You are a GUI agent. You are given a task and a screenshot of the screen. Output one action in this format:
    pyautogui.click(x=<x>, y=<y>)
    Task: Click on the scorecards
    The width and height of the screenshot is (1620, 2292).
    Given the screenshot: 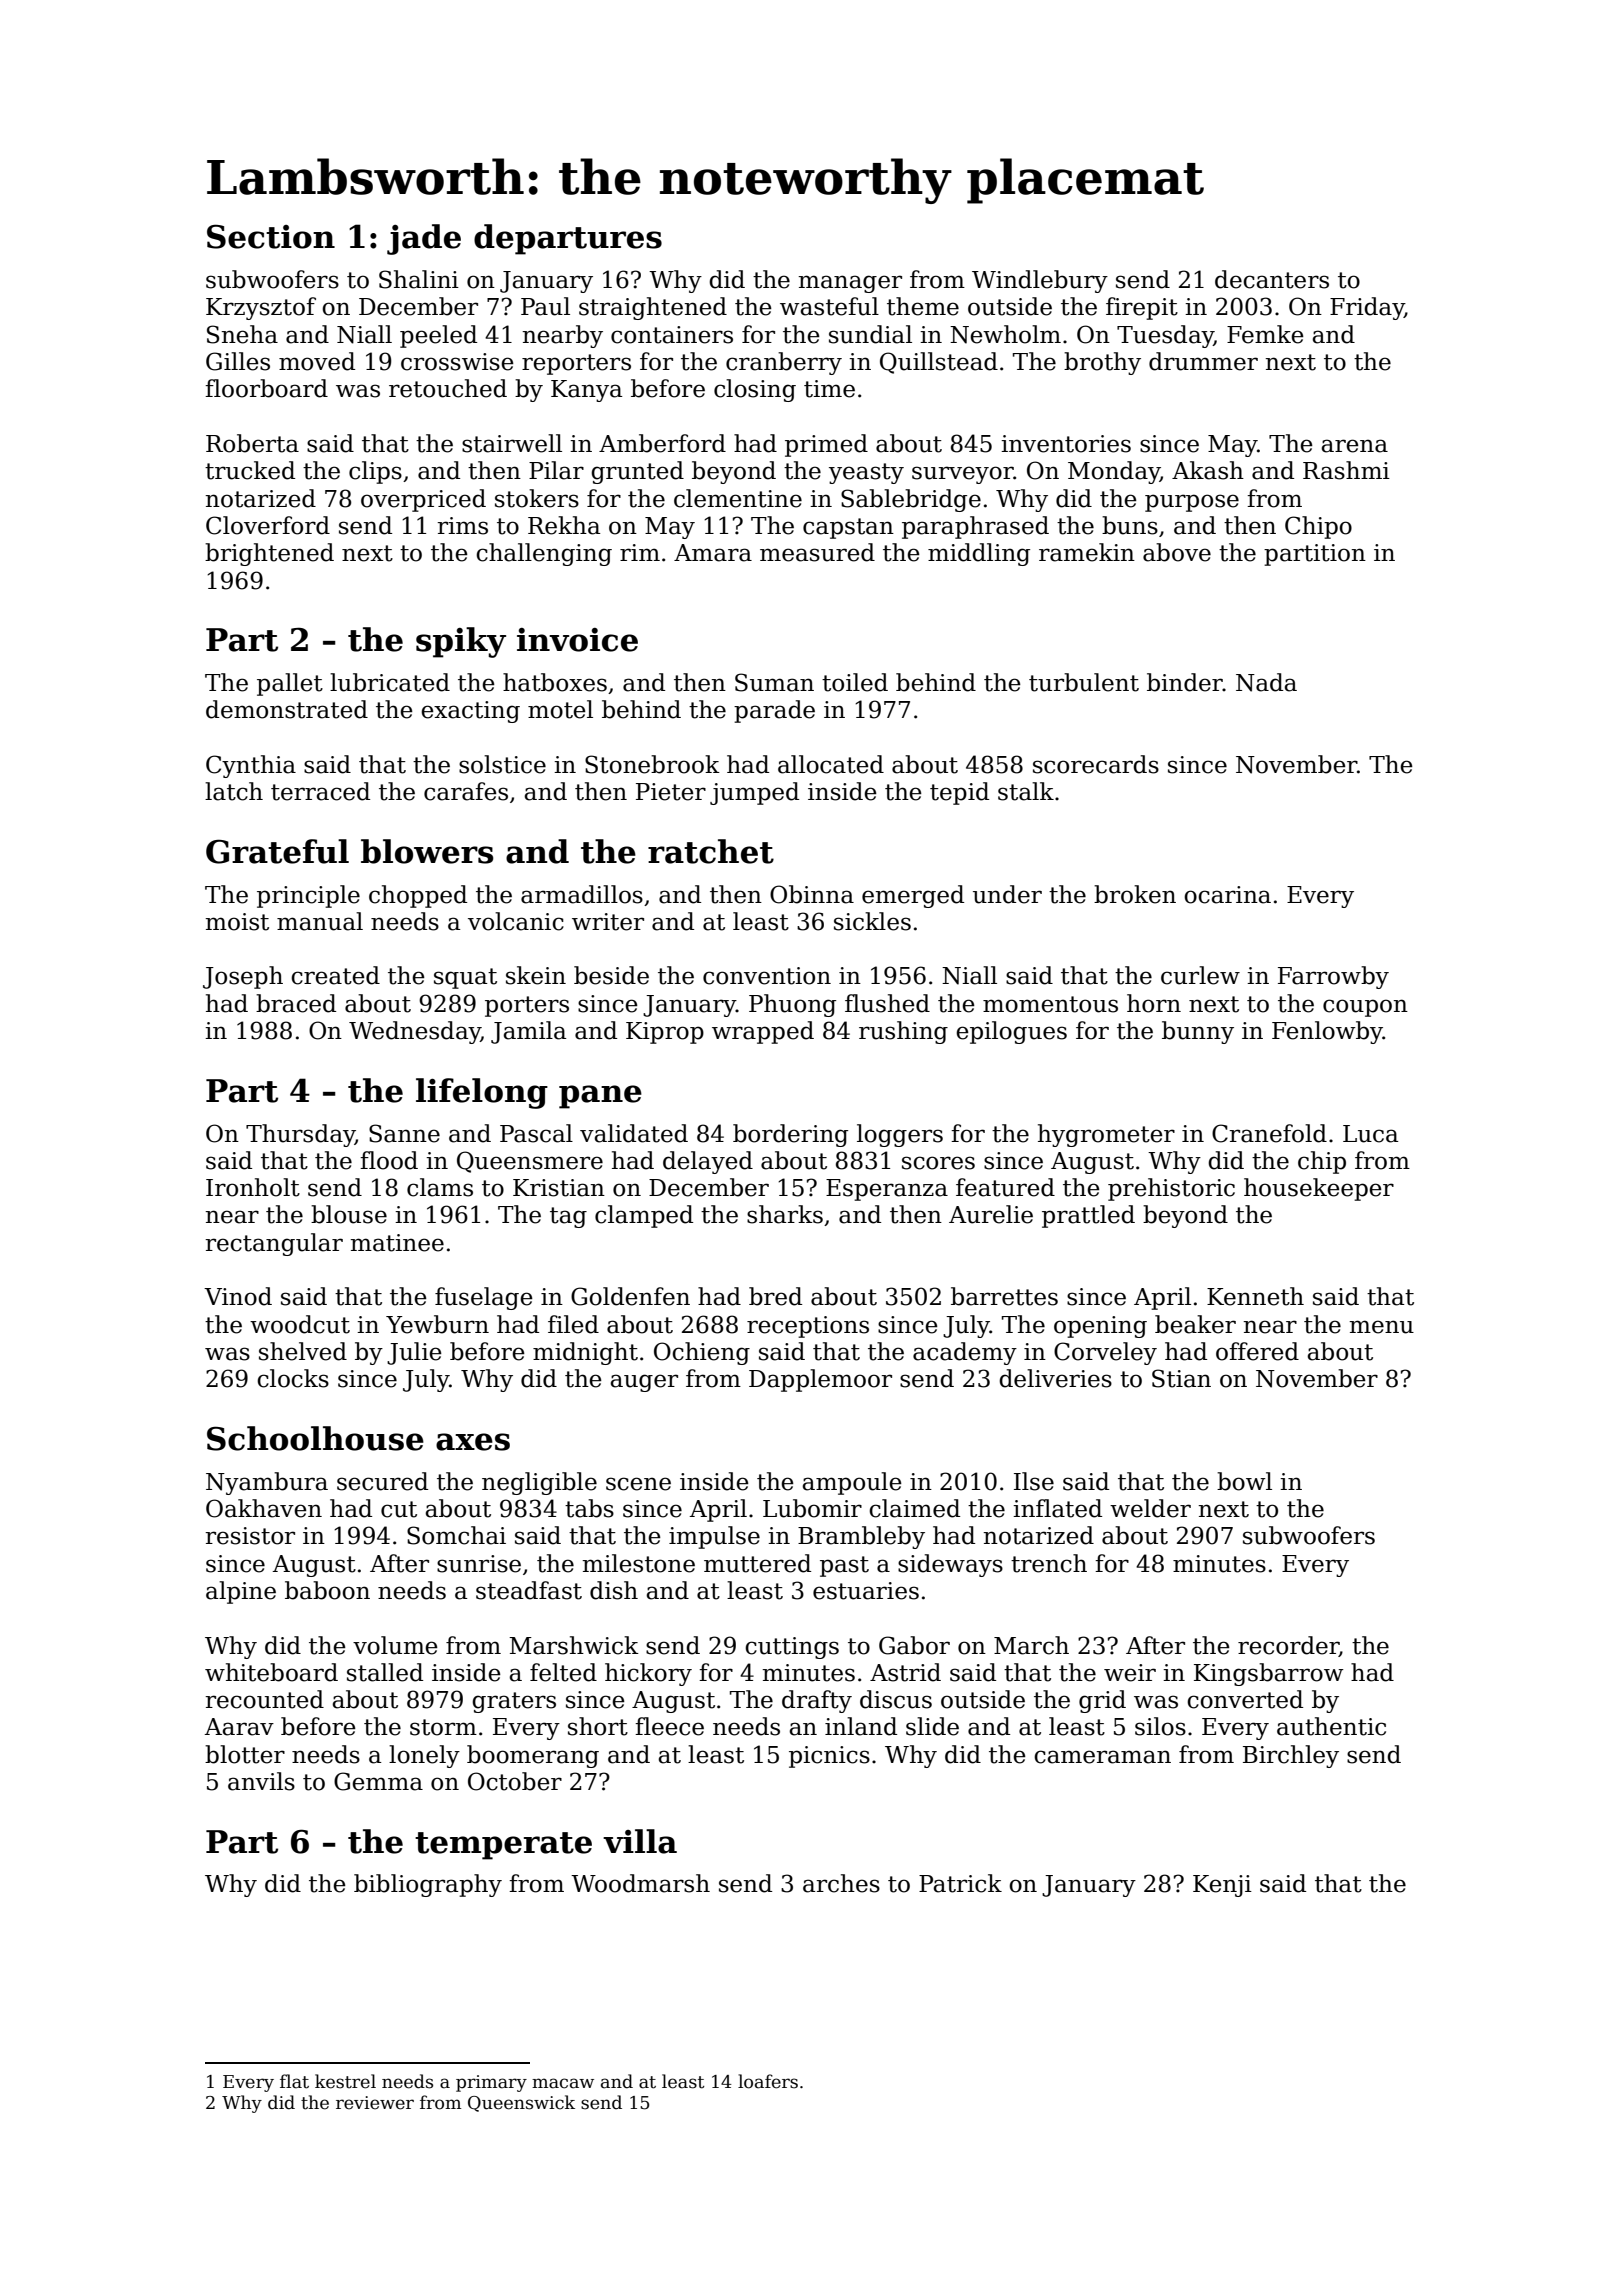 What is the action you would take?
    pyautogui.click(x=1096, y=764)
